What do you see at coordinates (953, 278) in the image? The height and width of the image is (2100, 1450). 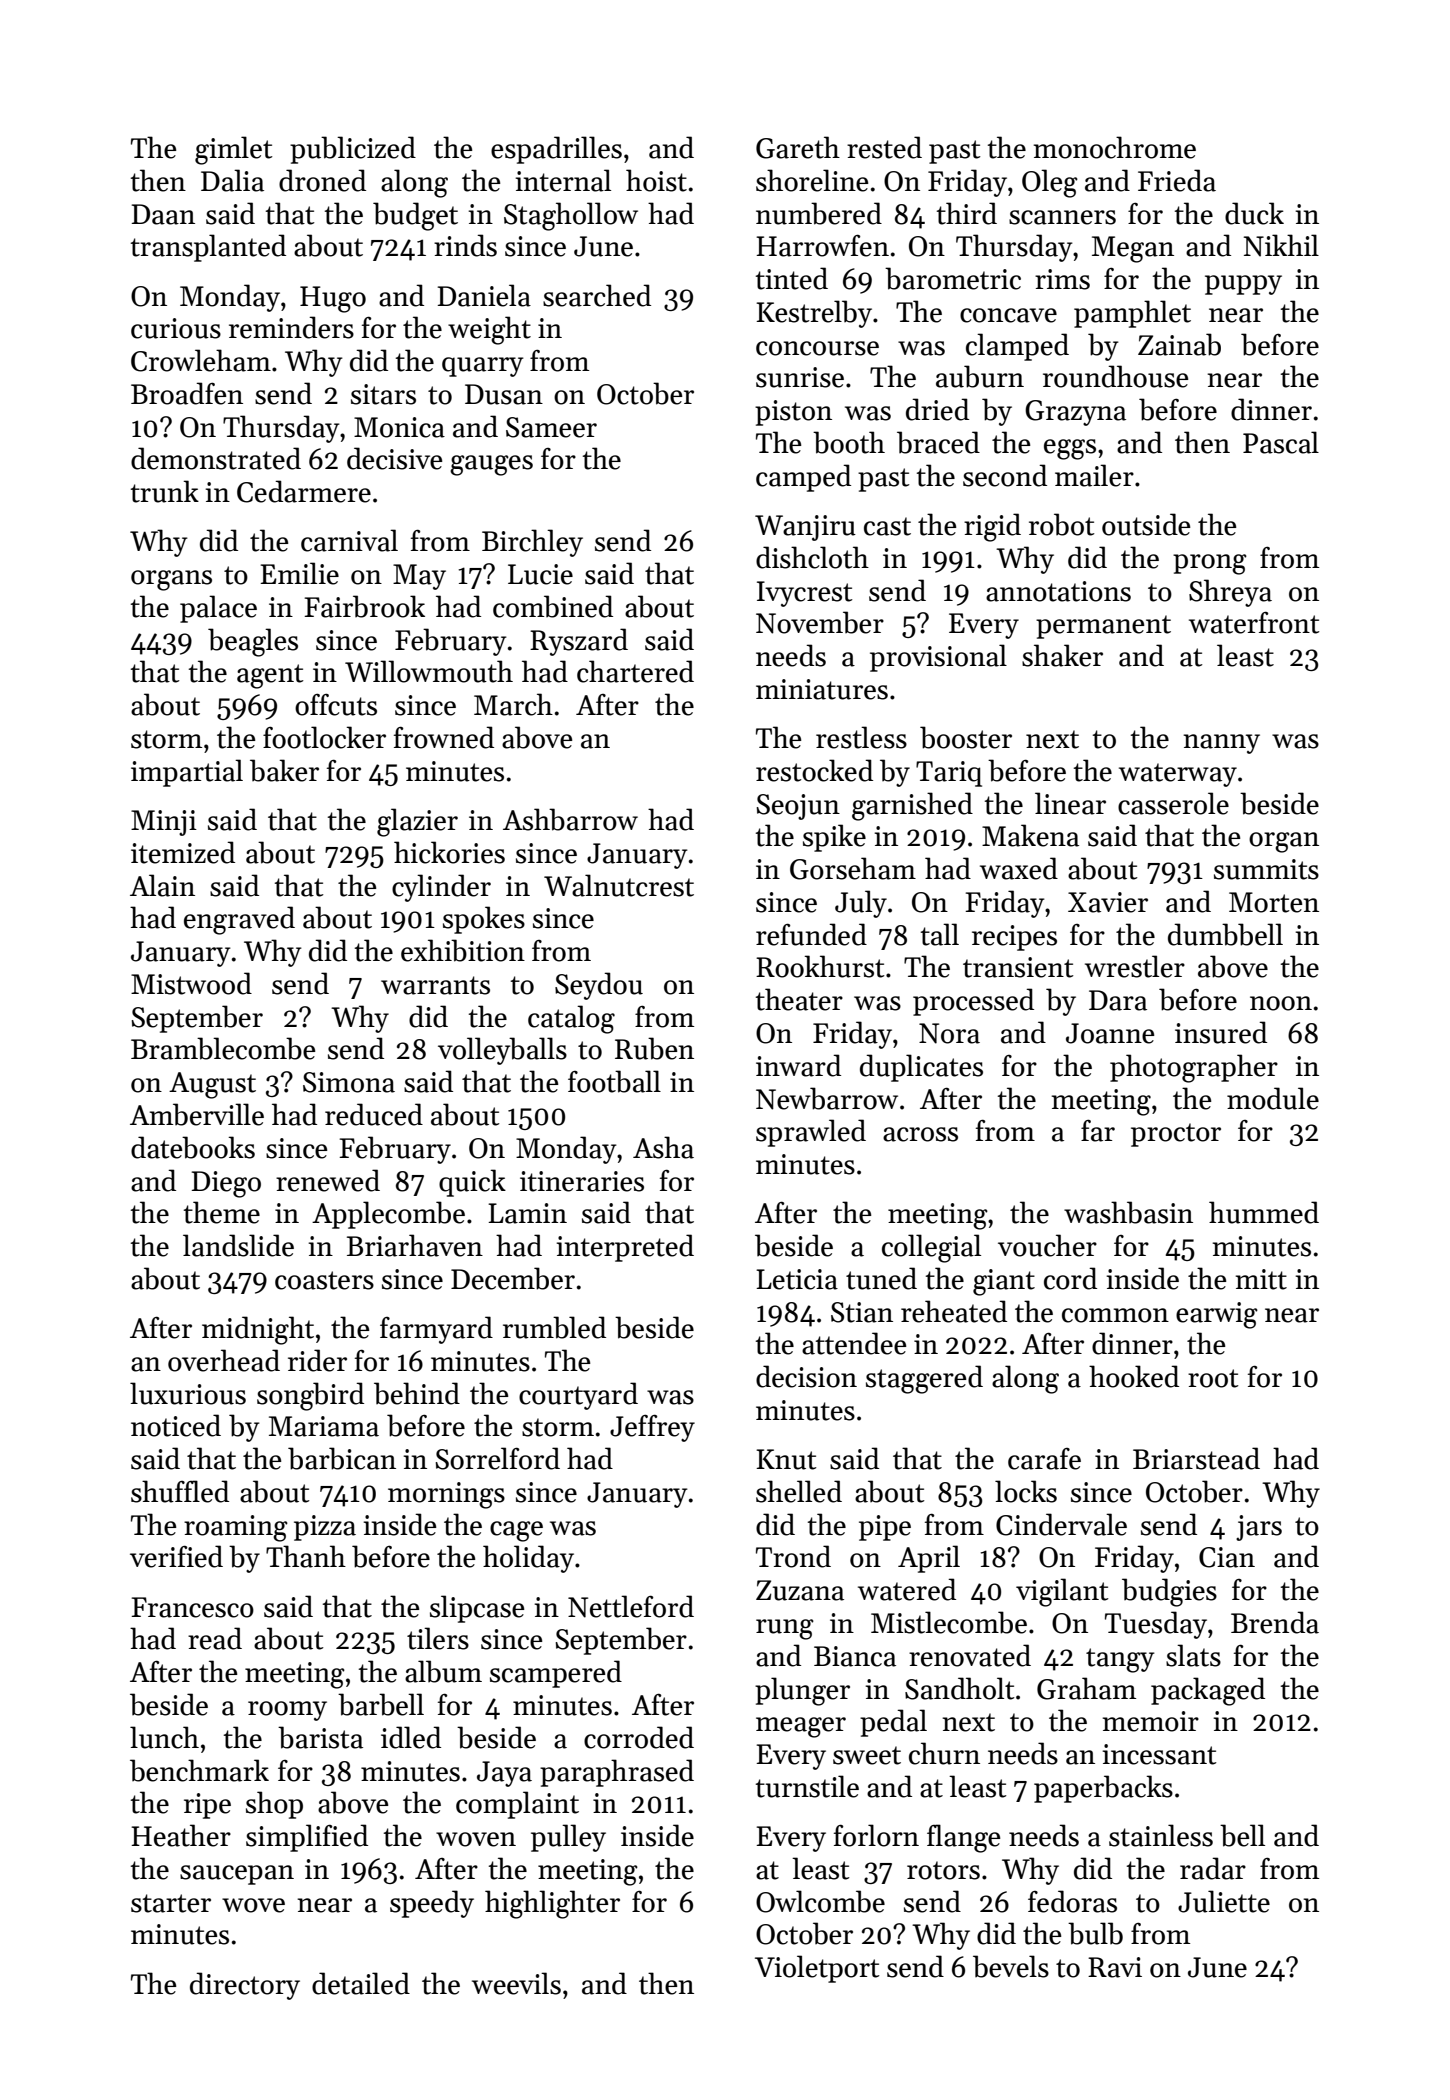 I see `barometric` at bounding box center [953, 278].
